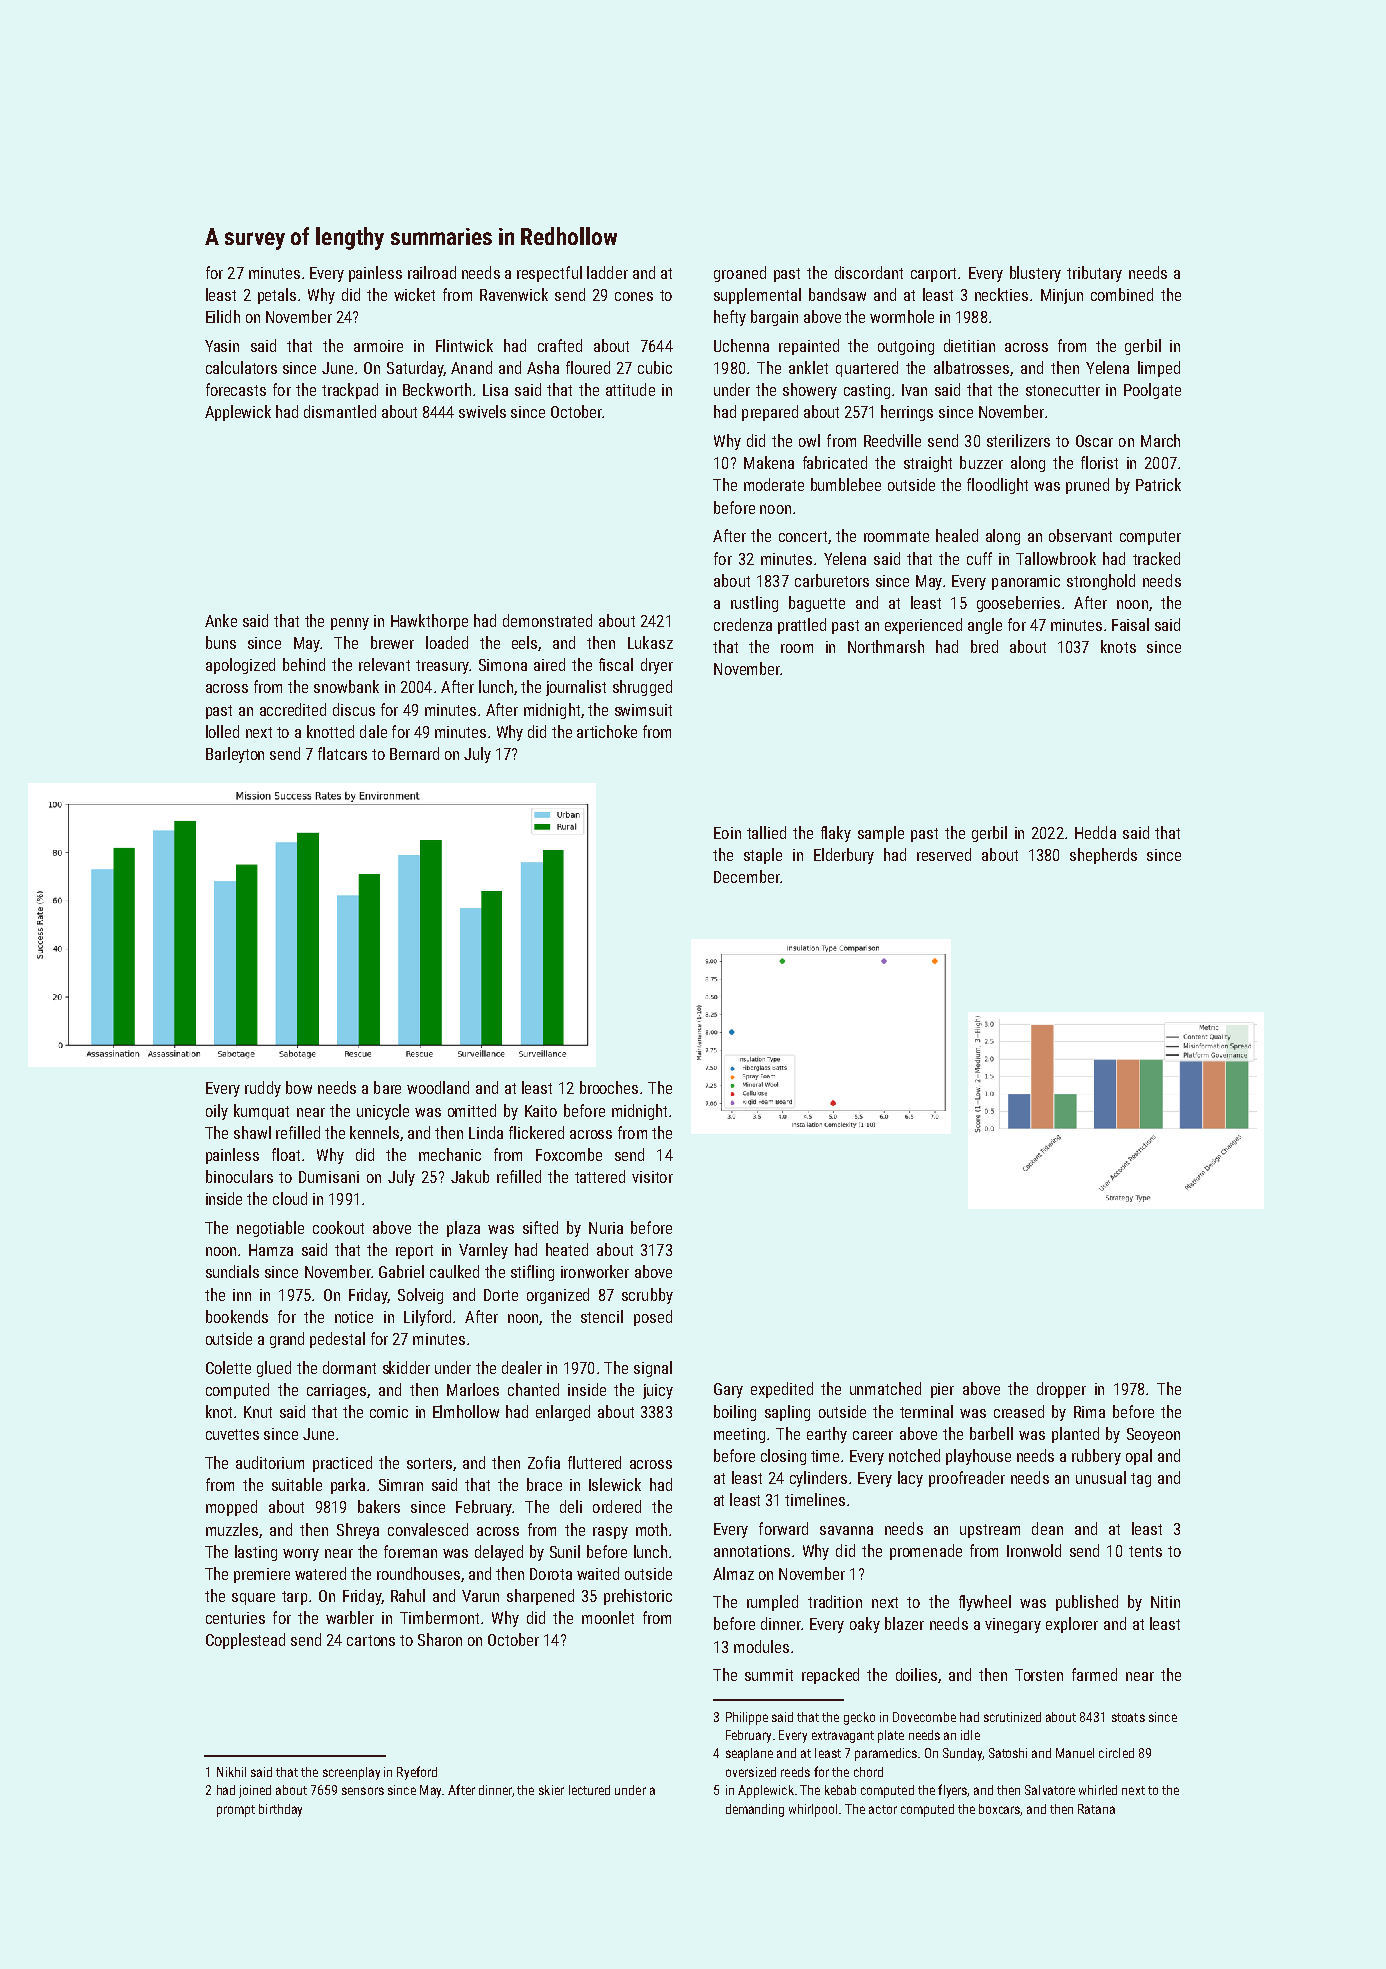 Image resolution: width=1386 pixels, height=1969 pixels. What do you see at coordinates (549, 274) in the image?
I see `respectful` at bounding box center [549, 274].
